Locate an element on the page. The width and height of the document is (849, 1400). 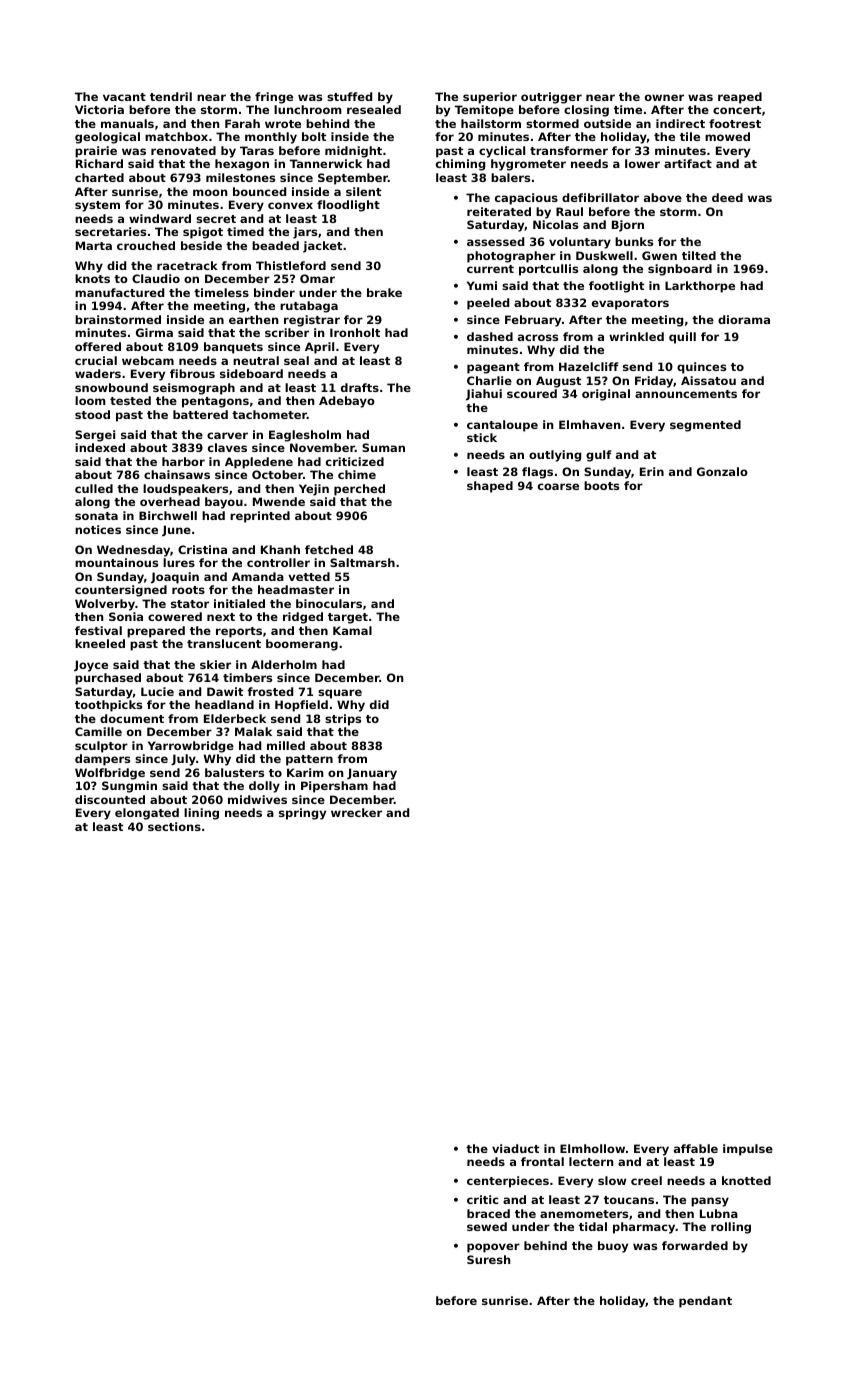
windward is located at coordinates (160, 218).
